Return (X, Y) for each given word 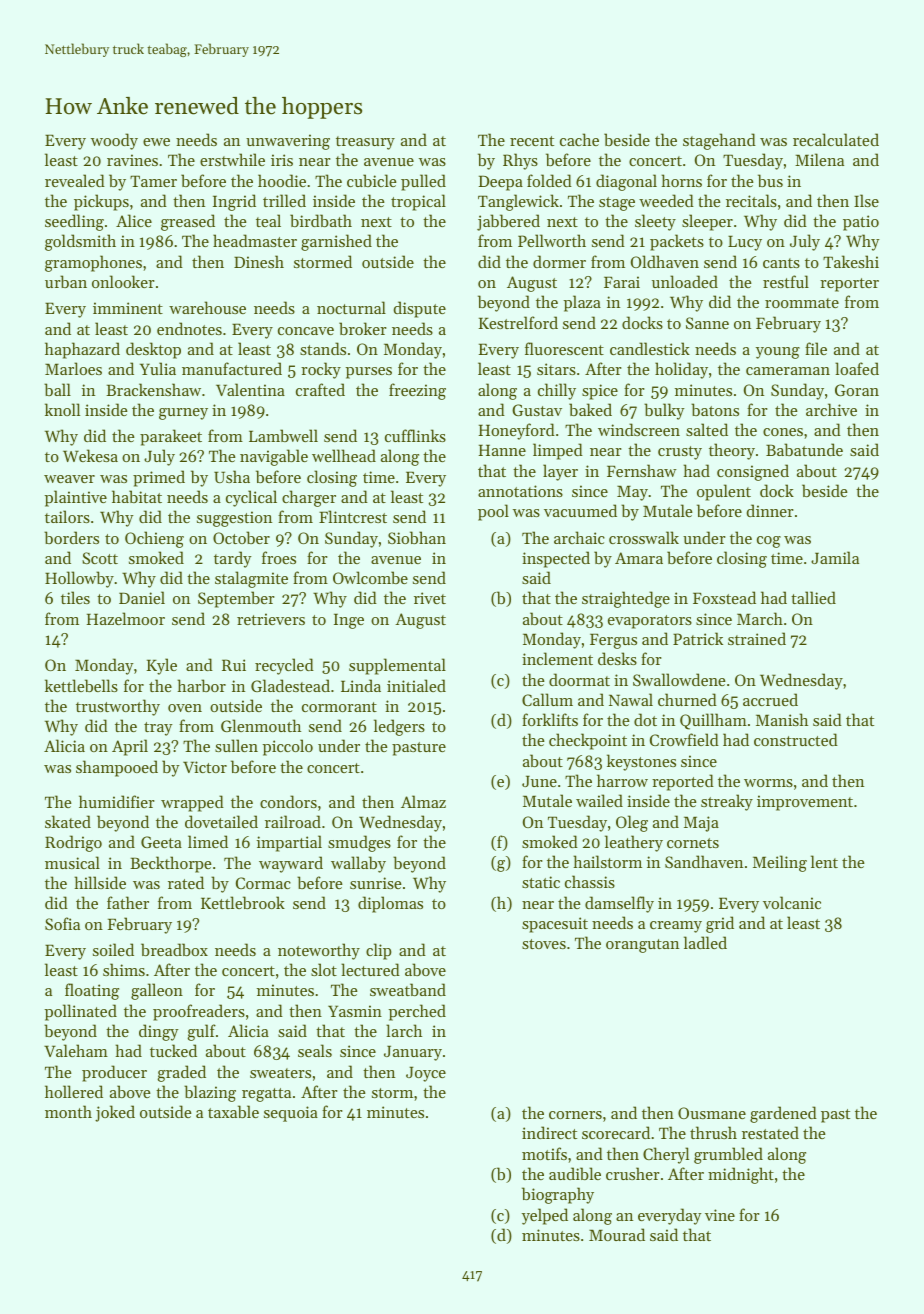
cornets (693, 843)
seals (315, 1050)
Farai (622, 282)
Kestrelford (518, 322)
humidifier (116, 801)
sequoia (291, 1114)
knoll (62, 409)
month (68, 1111)
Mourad (617, 1234)
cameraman (788, 371)
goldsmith (80, 242)
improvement (805, 803)
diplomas (390, 904)
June (539, 781)
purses (369, 373)
